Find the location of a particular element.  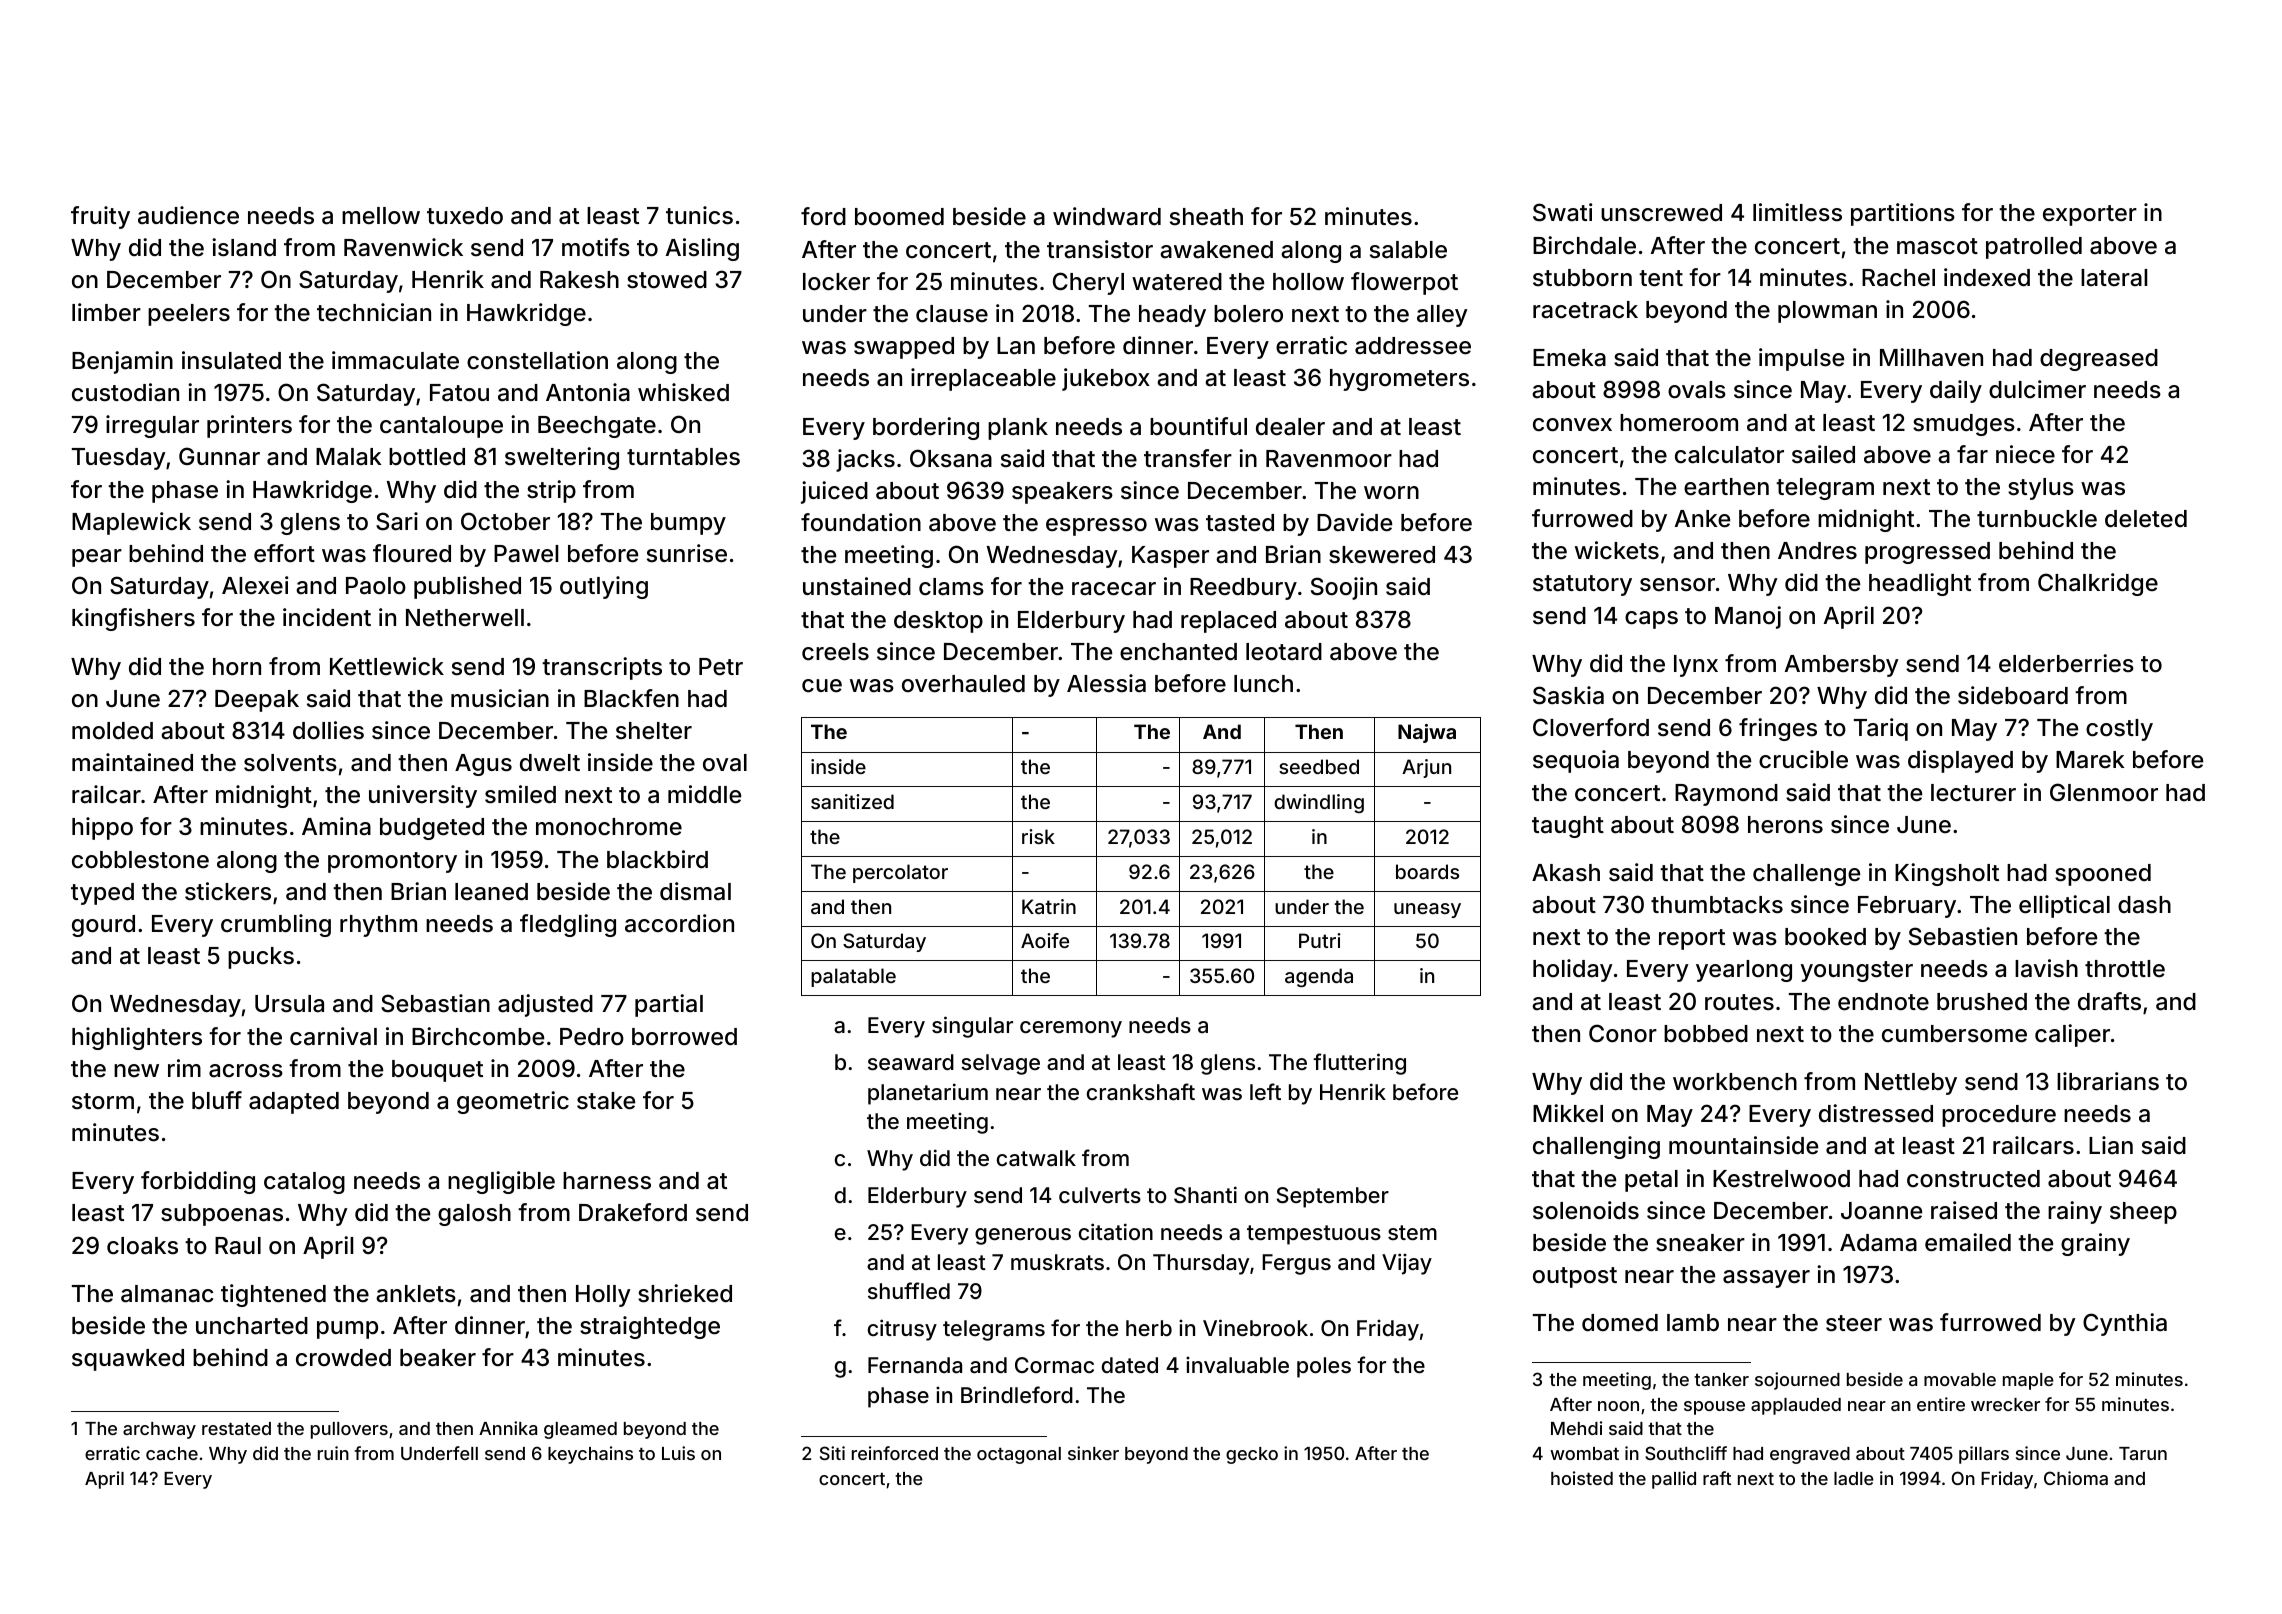

risk is located at coordinates (1038, 836).
